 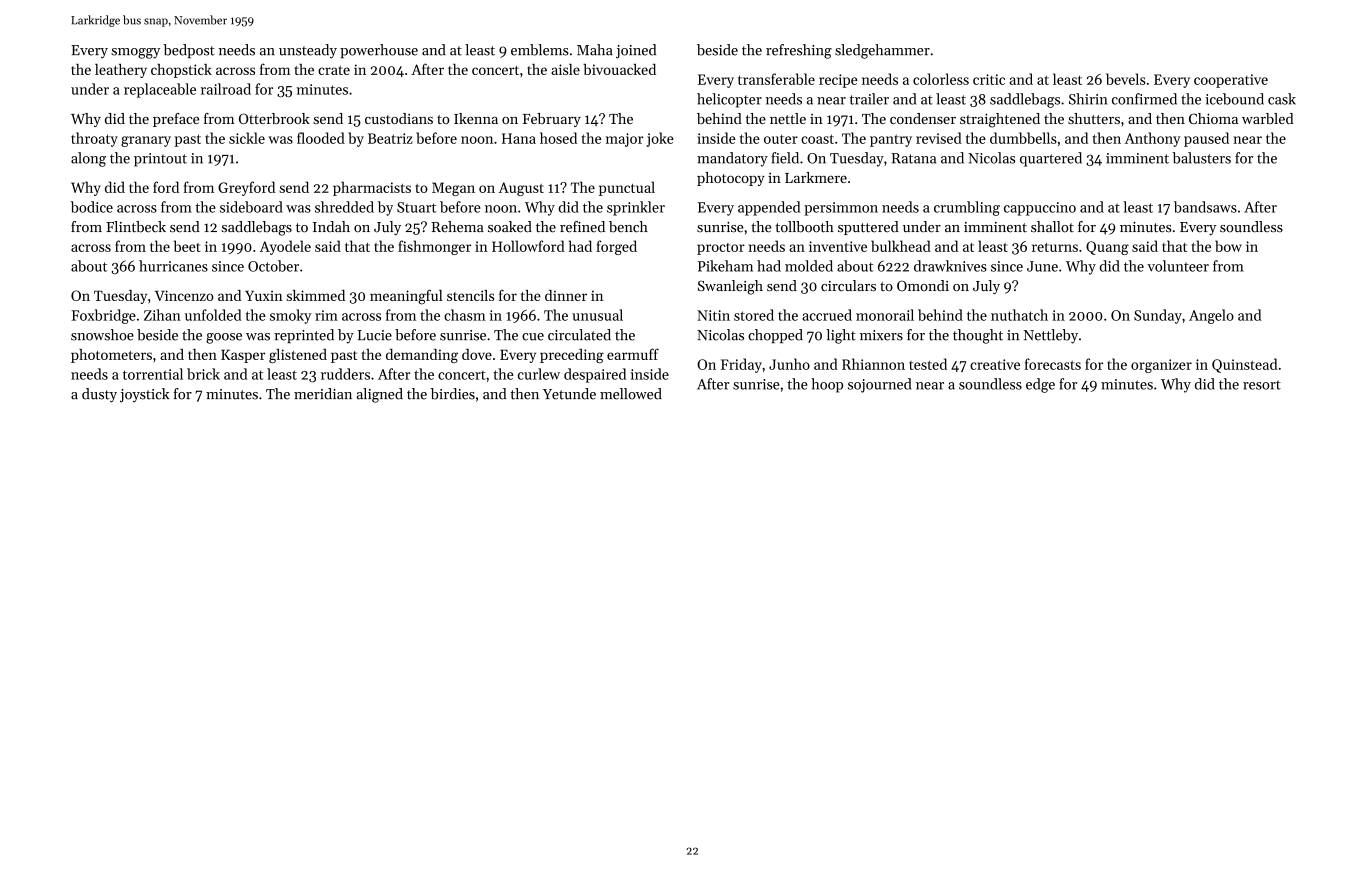 What do you see at coordinates (92, 207) in the screenshot?
I see `bodice` at bounding box center [92, 207].
